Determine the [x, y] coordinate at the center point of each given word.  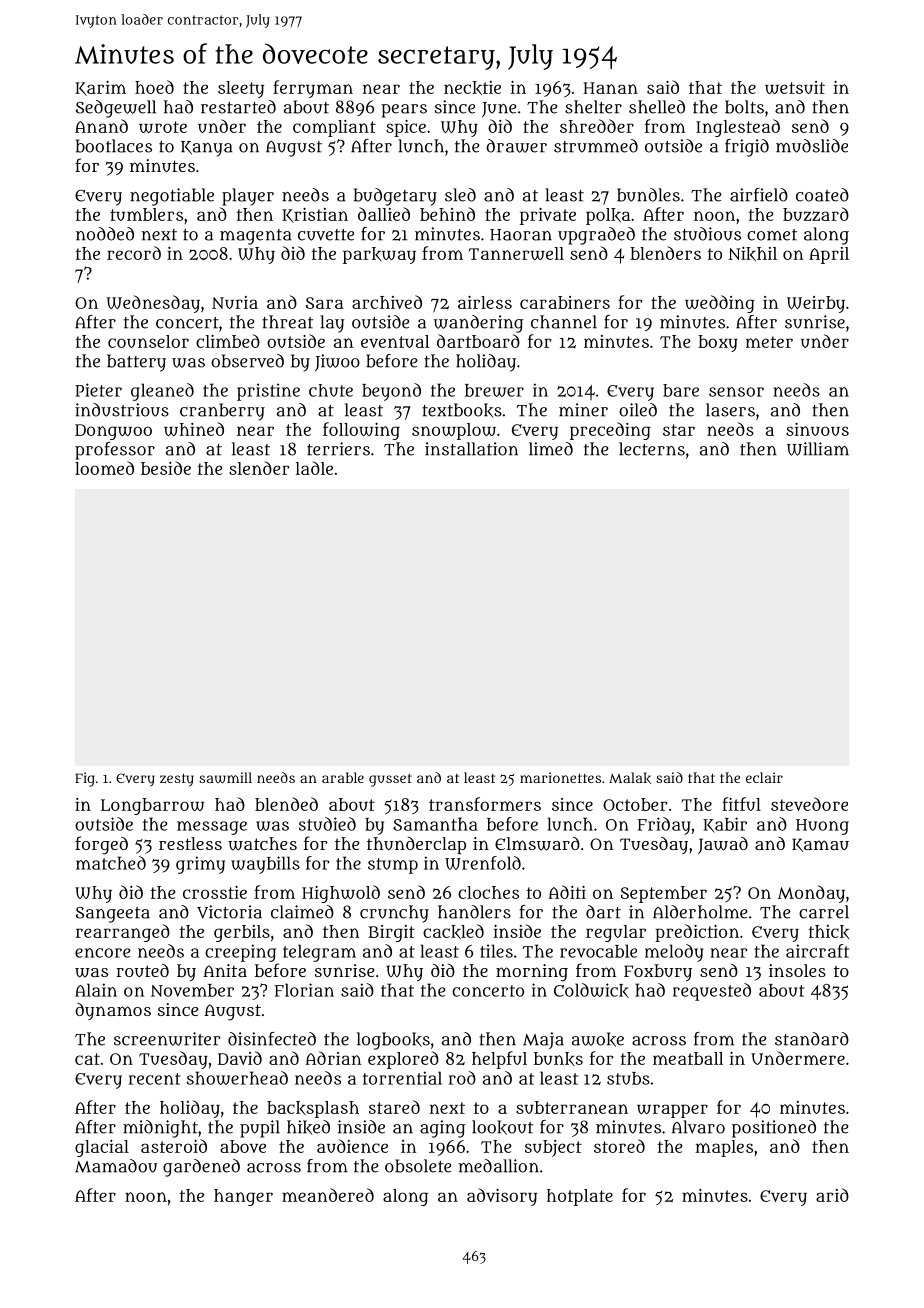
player [248, 197]
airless [485, 302]
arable [343, 777]
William [818, 449]
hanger [243, 1197]
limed [551, 449]
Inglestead [738, 128]
